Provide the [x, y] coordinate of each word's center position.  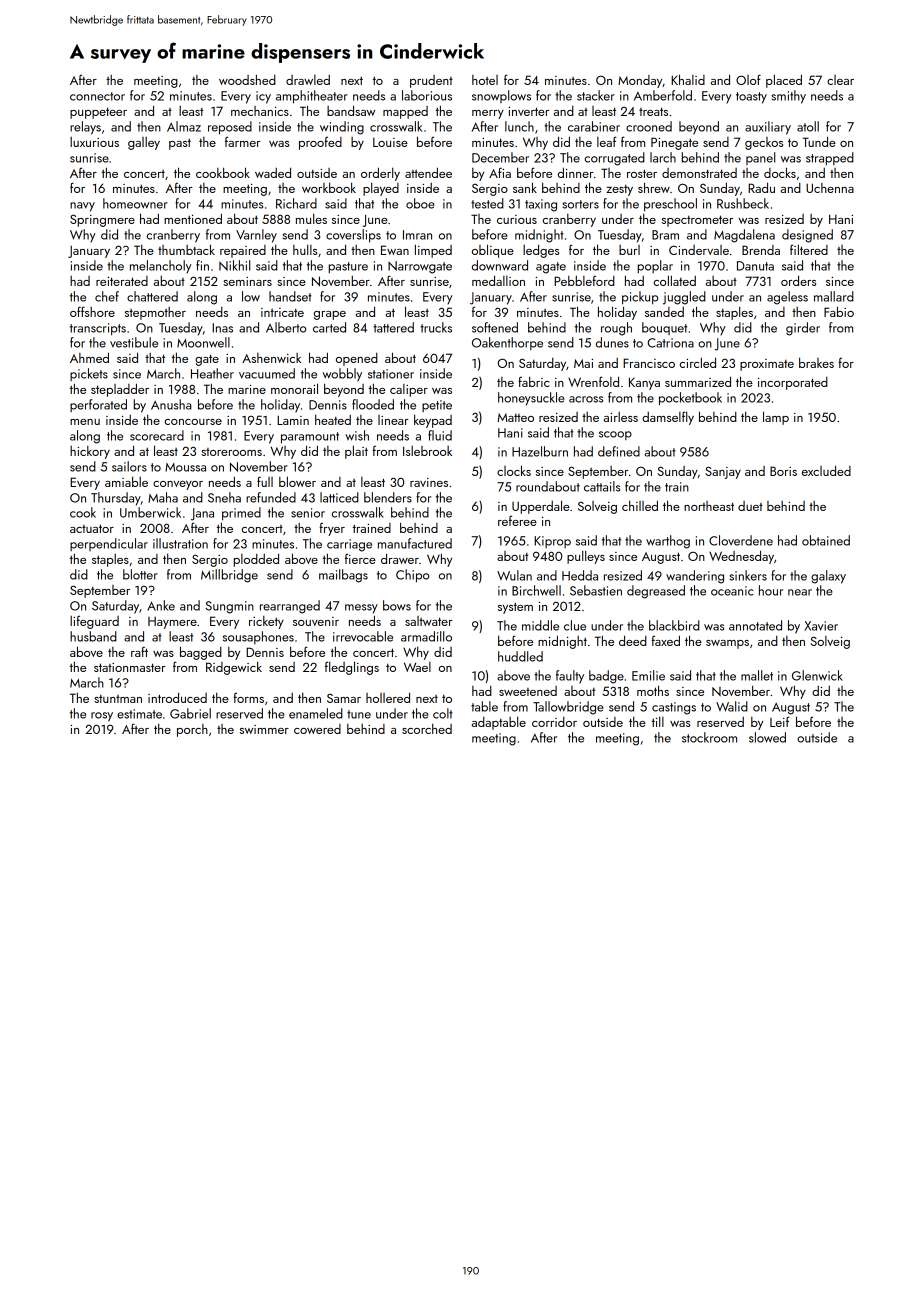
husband [93, 636]
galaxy [828, 577]
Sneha [224, 497]
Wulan [514, 575]
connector [97, 96]
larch [663, 157]
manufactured [415, 543]
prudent [431, 81]
